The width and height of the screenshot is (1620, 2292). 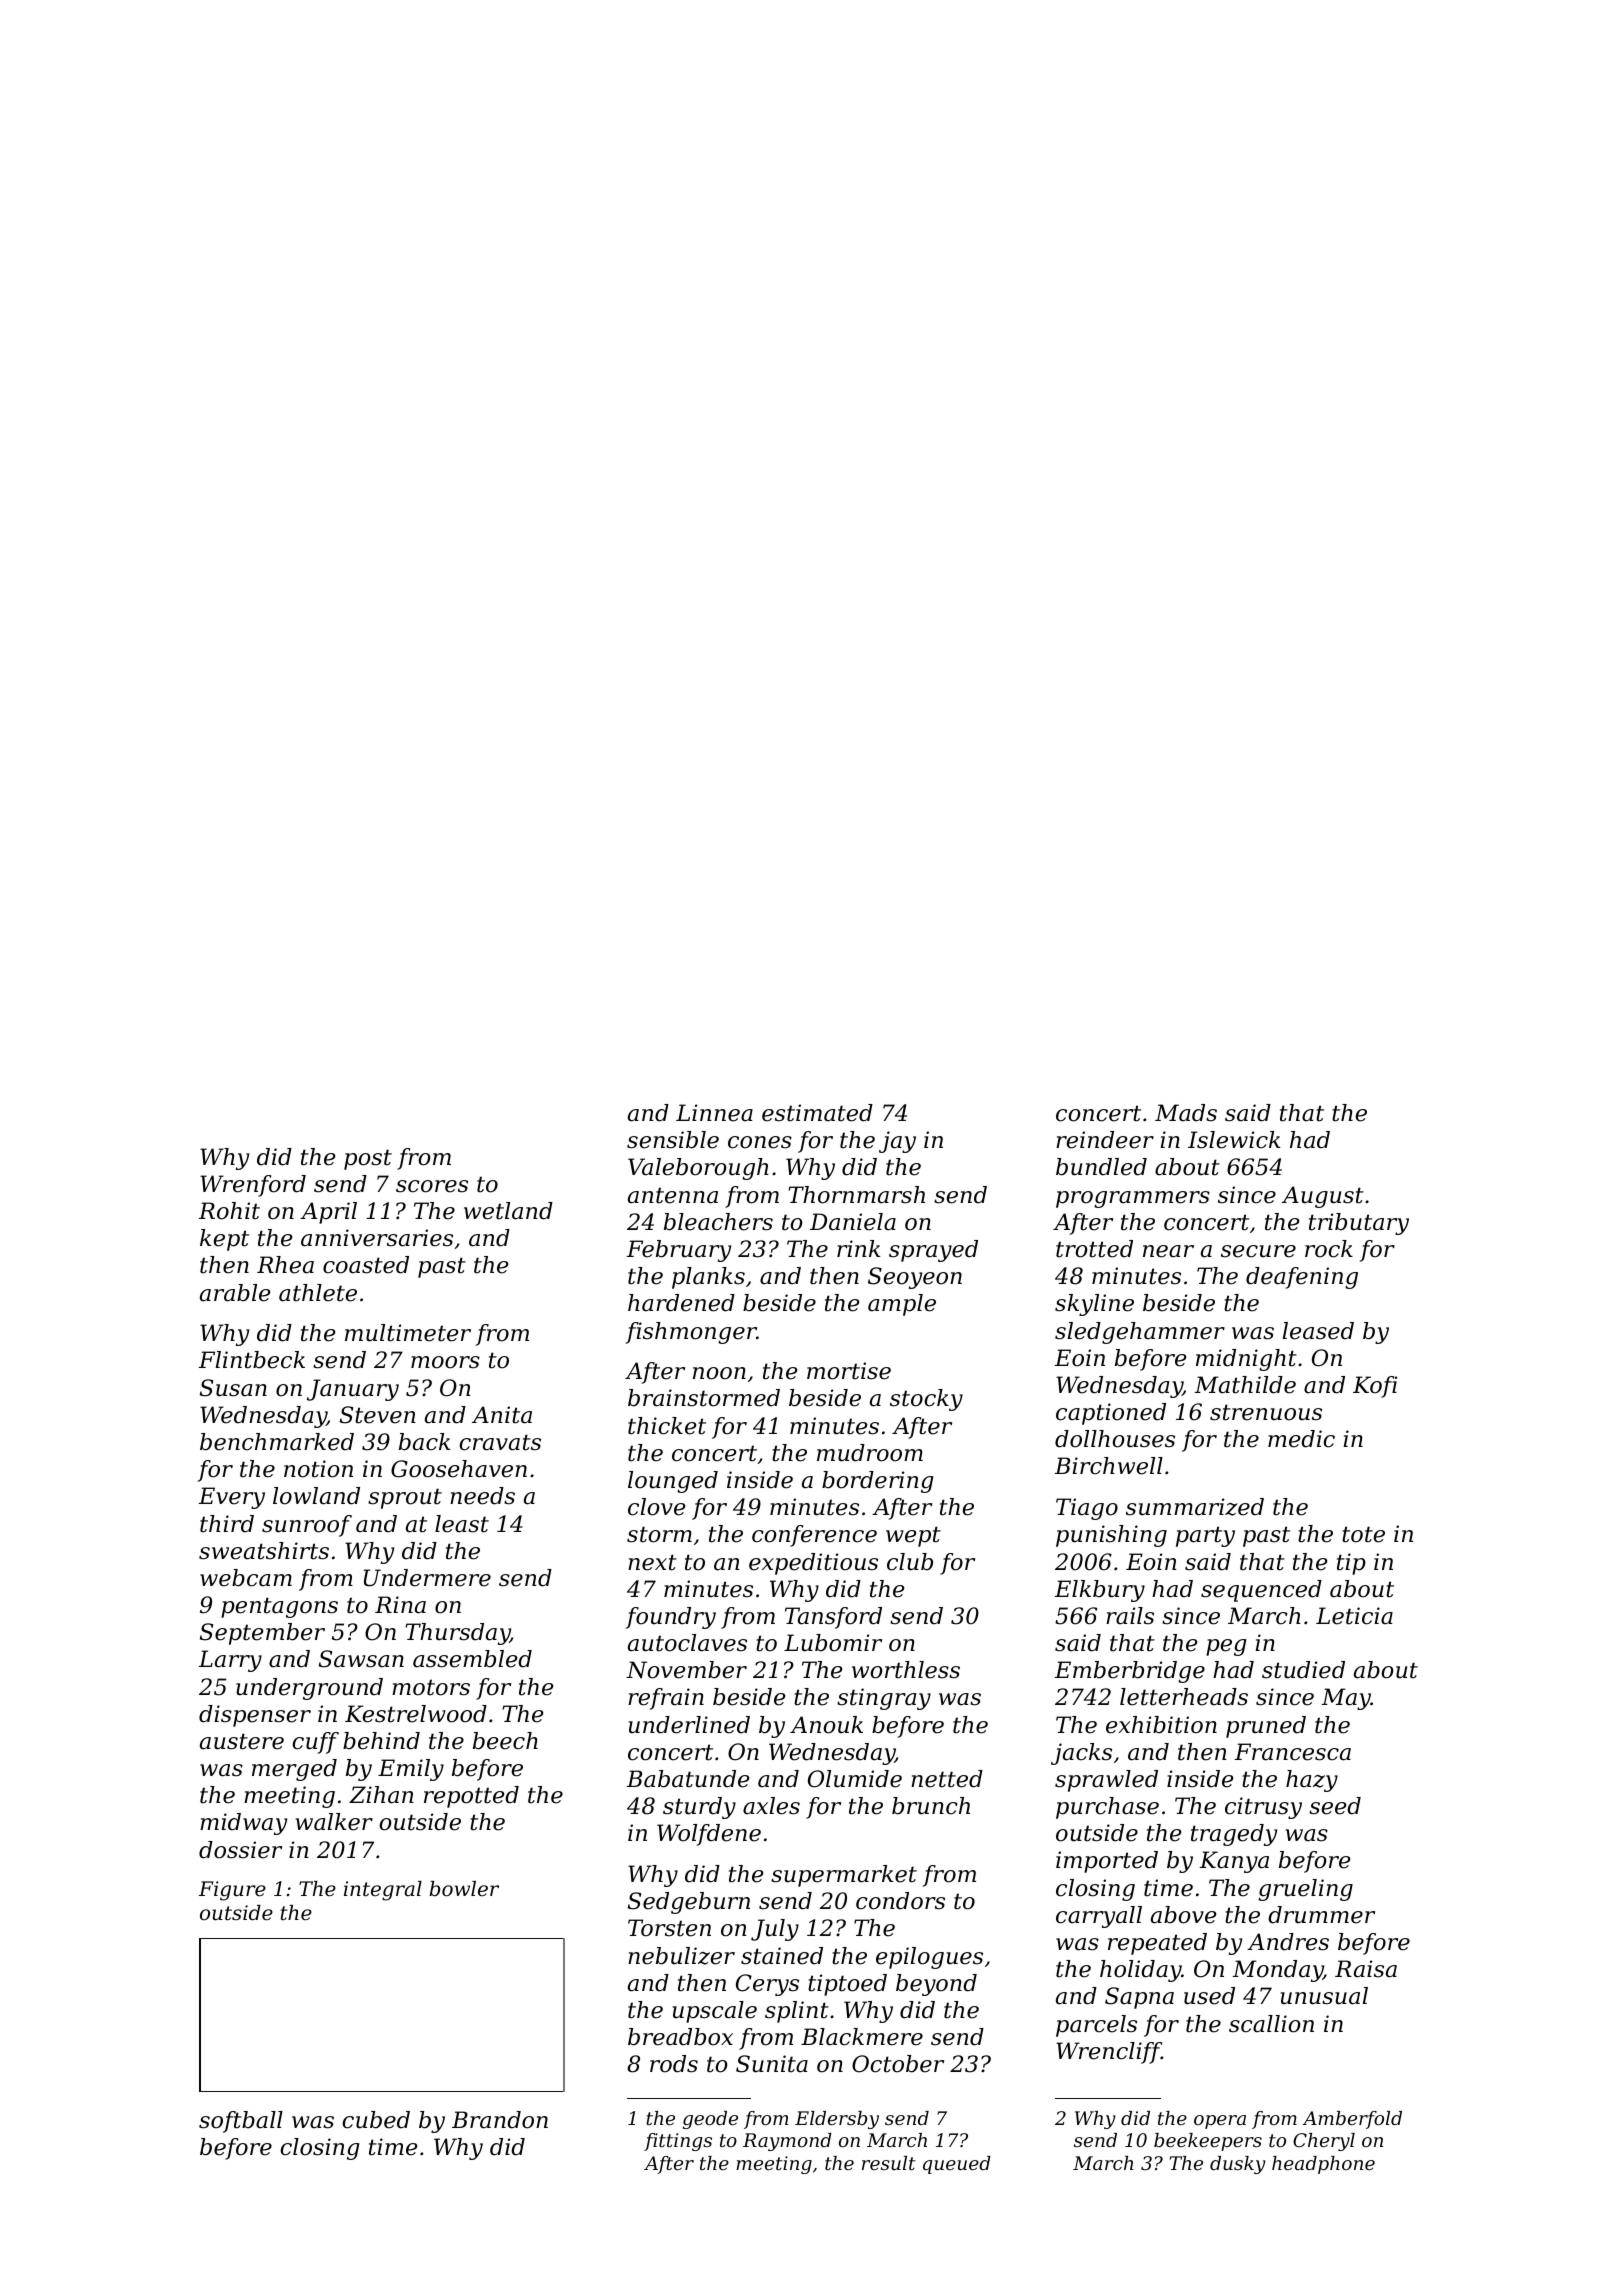 I want to click on post, so click(x=368, y=1159).
